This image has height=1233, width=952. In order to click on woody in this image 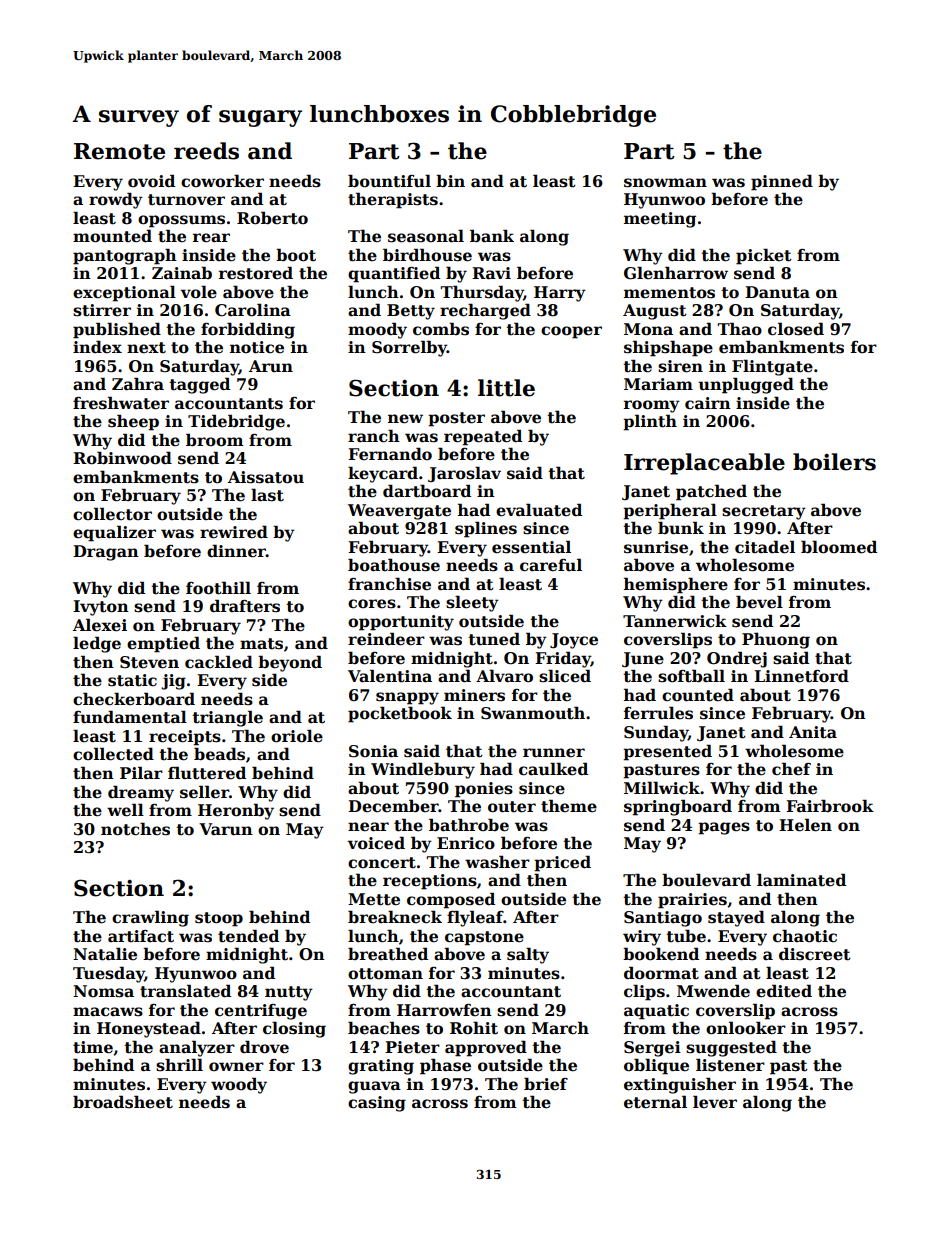, I will do `click(239, 1085)`.
